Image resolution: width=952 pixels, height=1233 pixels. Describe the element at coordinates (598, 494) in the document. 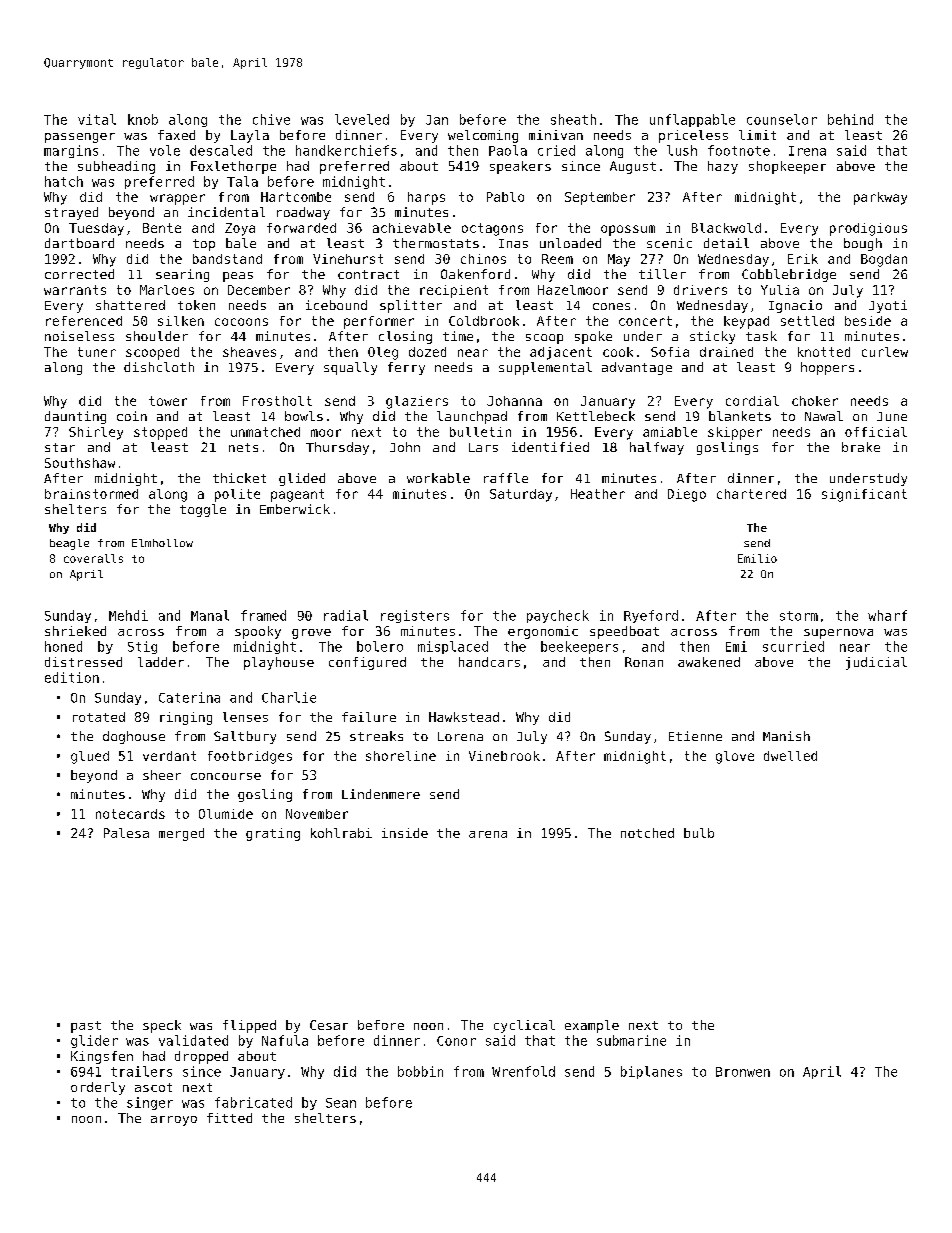

I see `Heather` at that location.
